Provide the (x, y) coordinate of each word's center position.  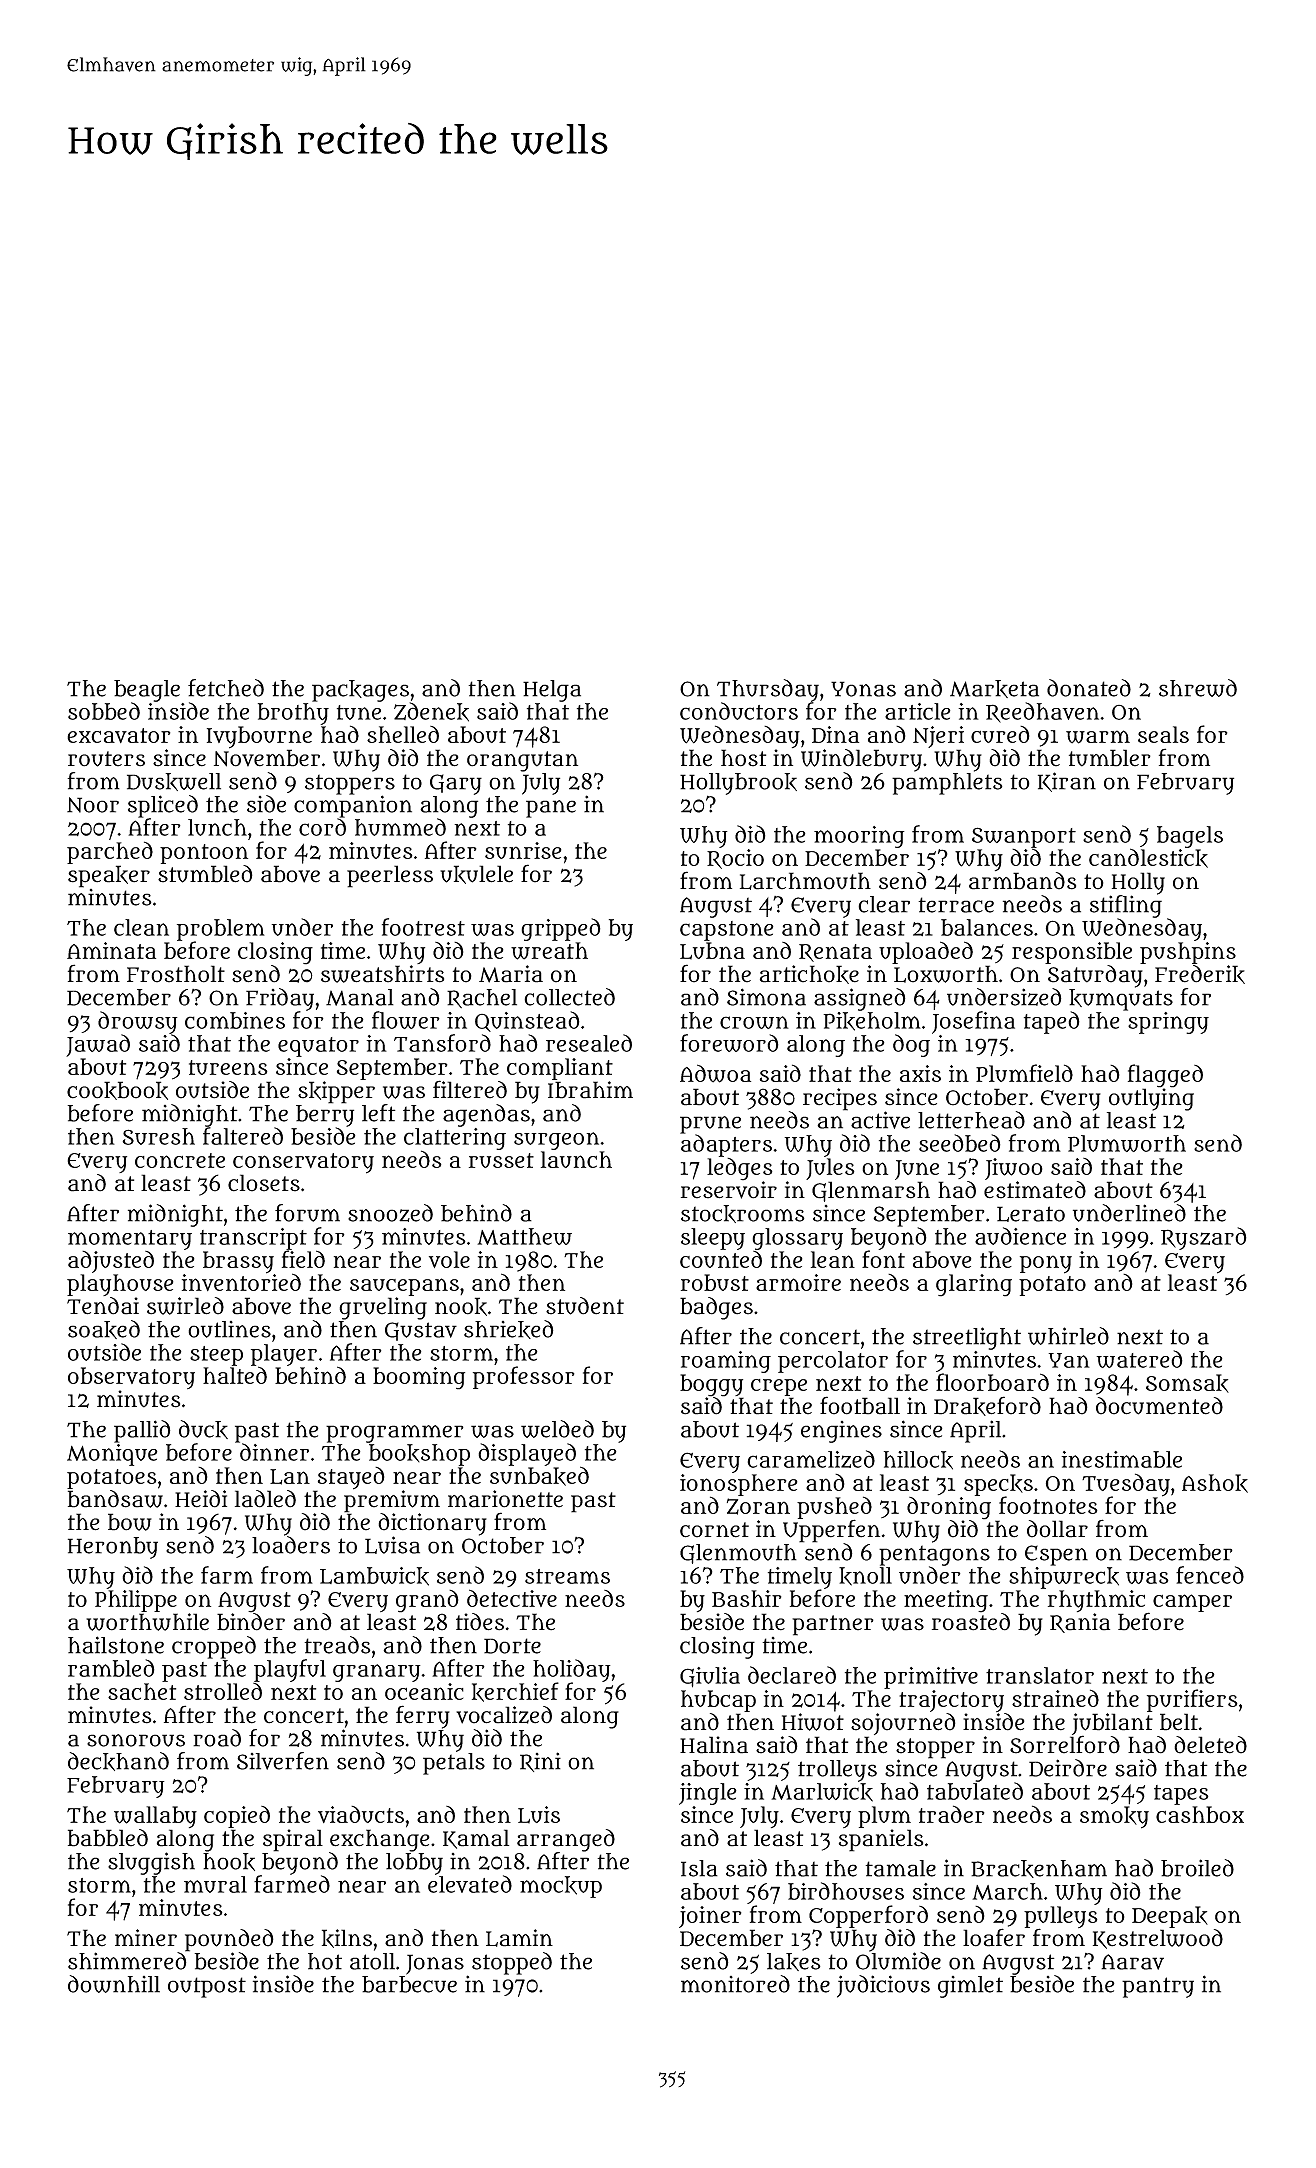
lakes (794, 1962)
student (585, 1306)
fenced (1210, 1575)
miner (146, 1938)
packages (360, 691)
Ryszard (1204, 1238)
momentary (130, 1240)
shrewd (1198, 688)
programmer (395, 1434)
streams (567, 1576)
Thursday (768, 690)
